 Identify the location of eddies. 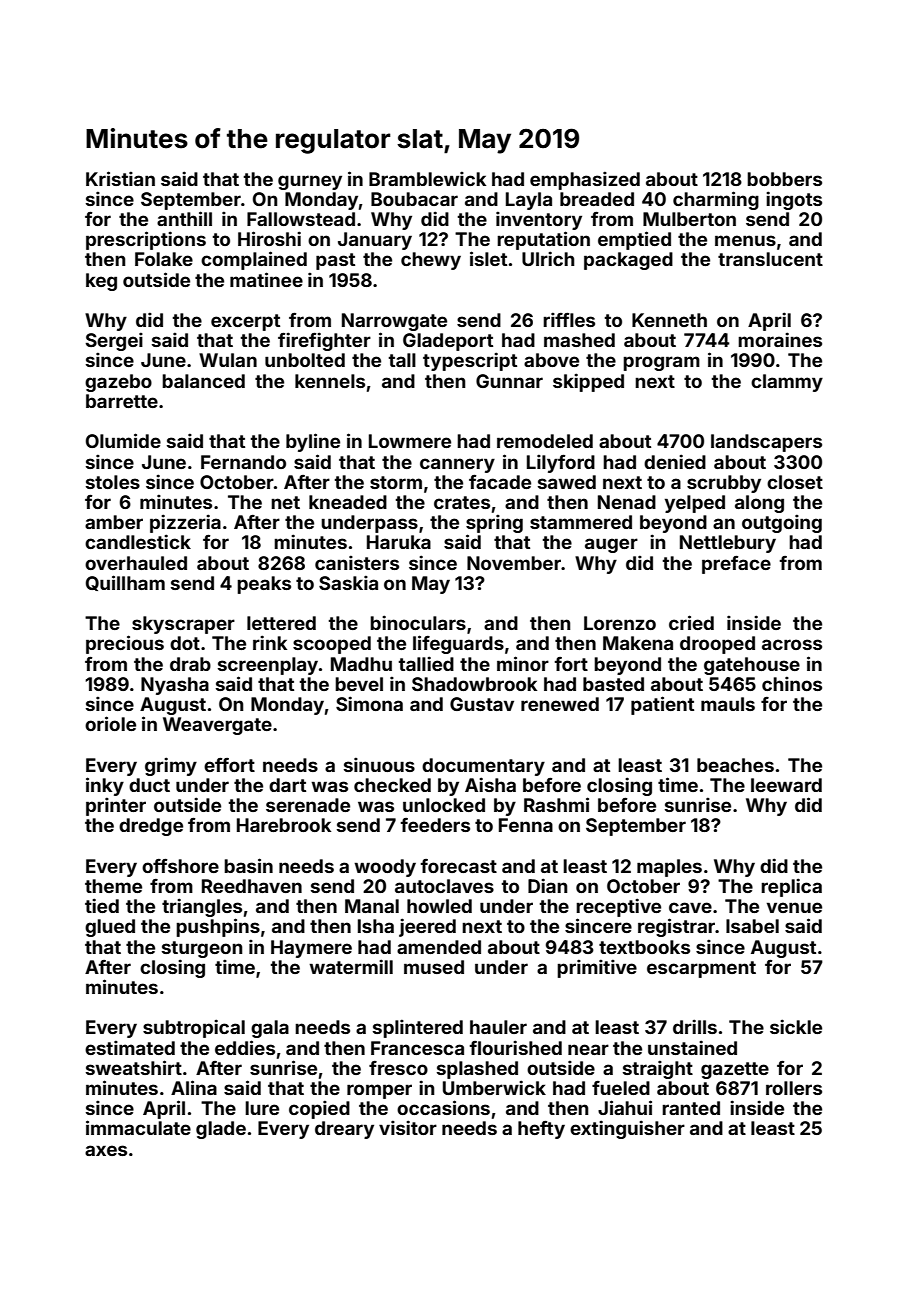
(245, 1047).
